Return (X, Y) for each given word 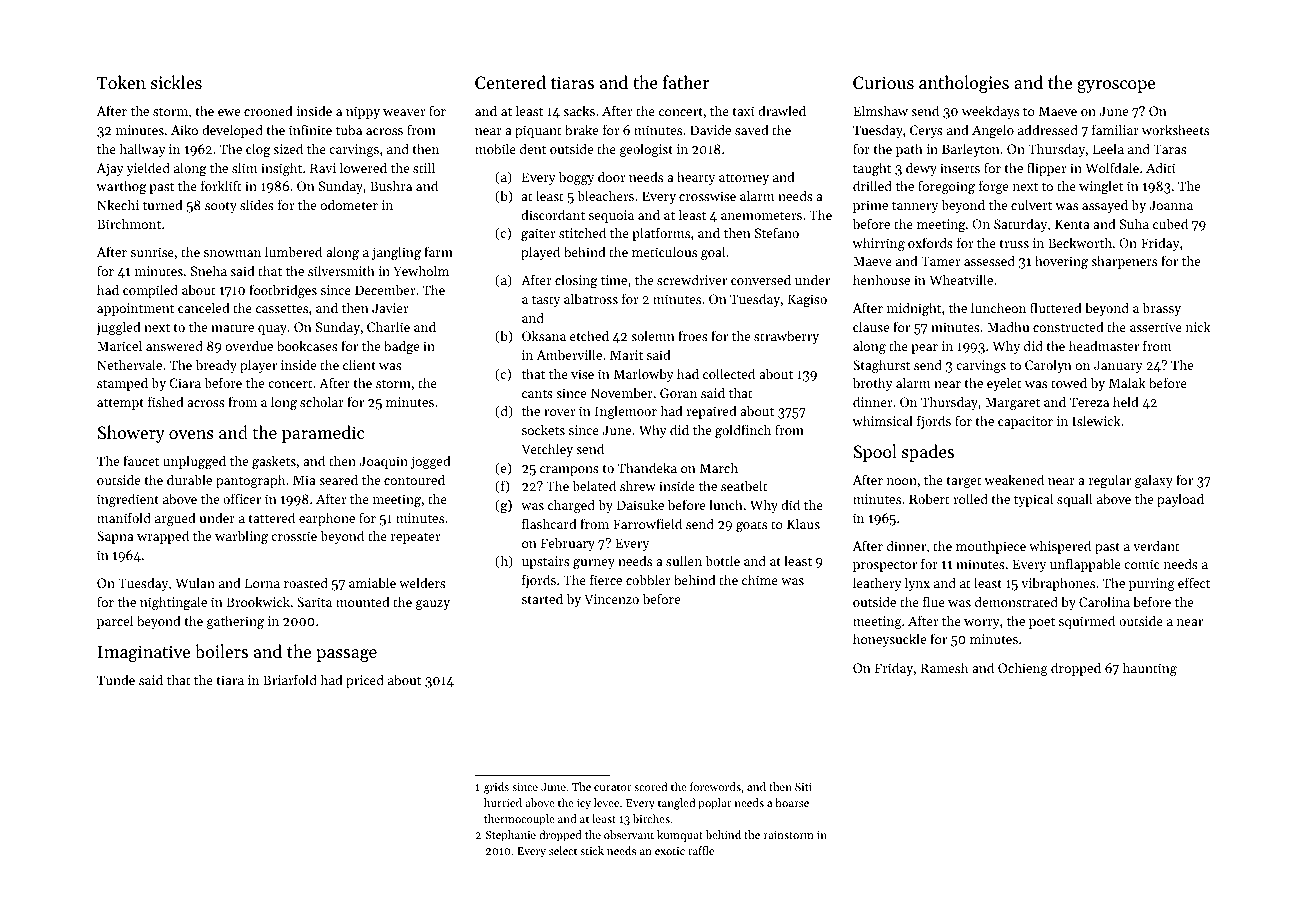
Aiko (184, 129)
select (563, 850)
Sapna (115, 537)
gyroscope (1116, 86)
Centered (510, 82)
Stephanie (511, 836)
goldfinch (743, 431)
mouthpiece (991, 547)
